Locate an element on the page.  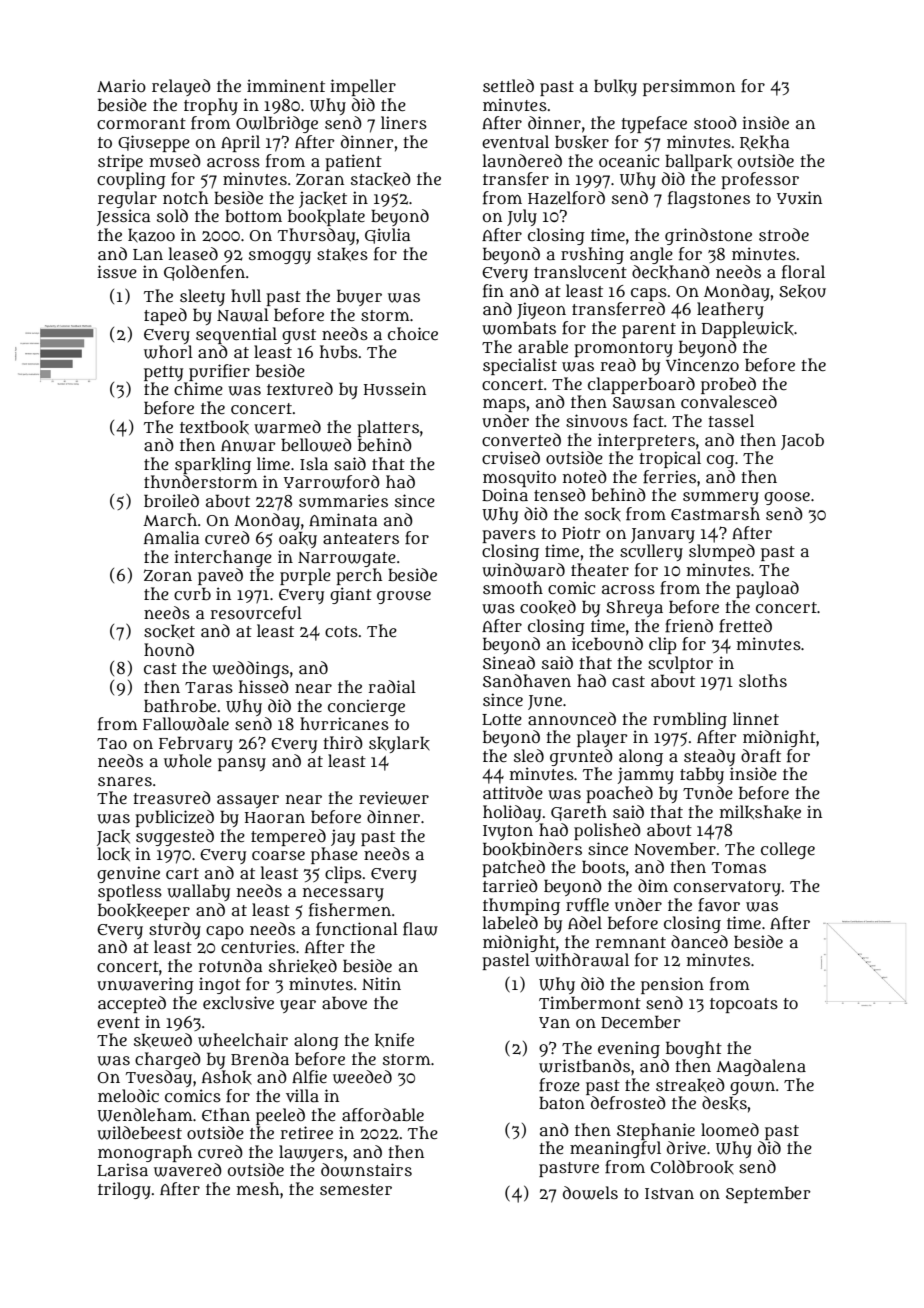
Sekou is located at coordinates (802, 291).
